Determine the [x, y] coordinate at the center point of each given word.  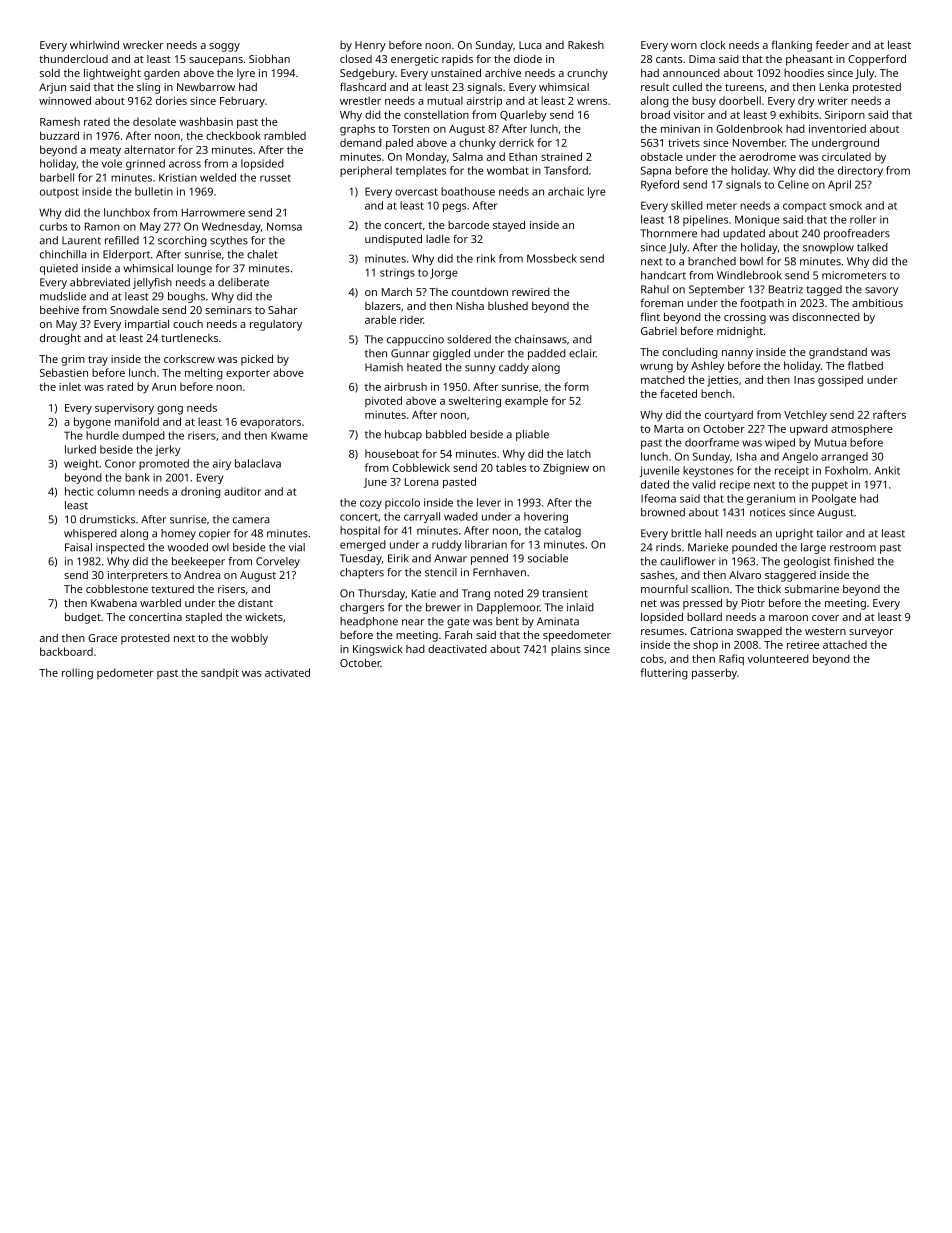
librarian [486, 544]
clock [713, 45]
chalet [262, 254]
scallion [710, 589]
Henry [370, 46]
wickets [264, 617]
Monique [757, 220]
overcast [416, 192]
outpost [59, 193]
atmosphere [862, 430]
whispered [90, 534]
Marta [668, 429]
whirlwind [94, 44]
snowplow [828, 248]
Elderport [126, 255]
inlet [70, 386]
